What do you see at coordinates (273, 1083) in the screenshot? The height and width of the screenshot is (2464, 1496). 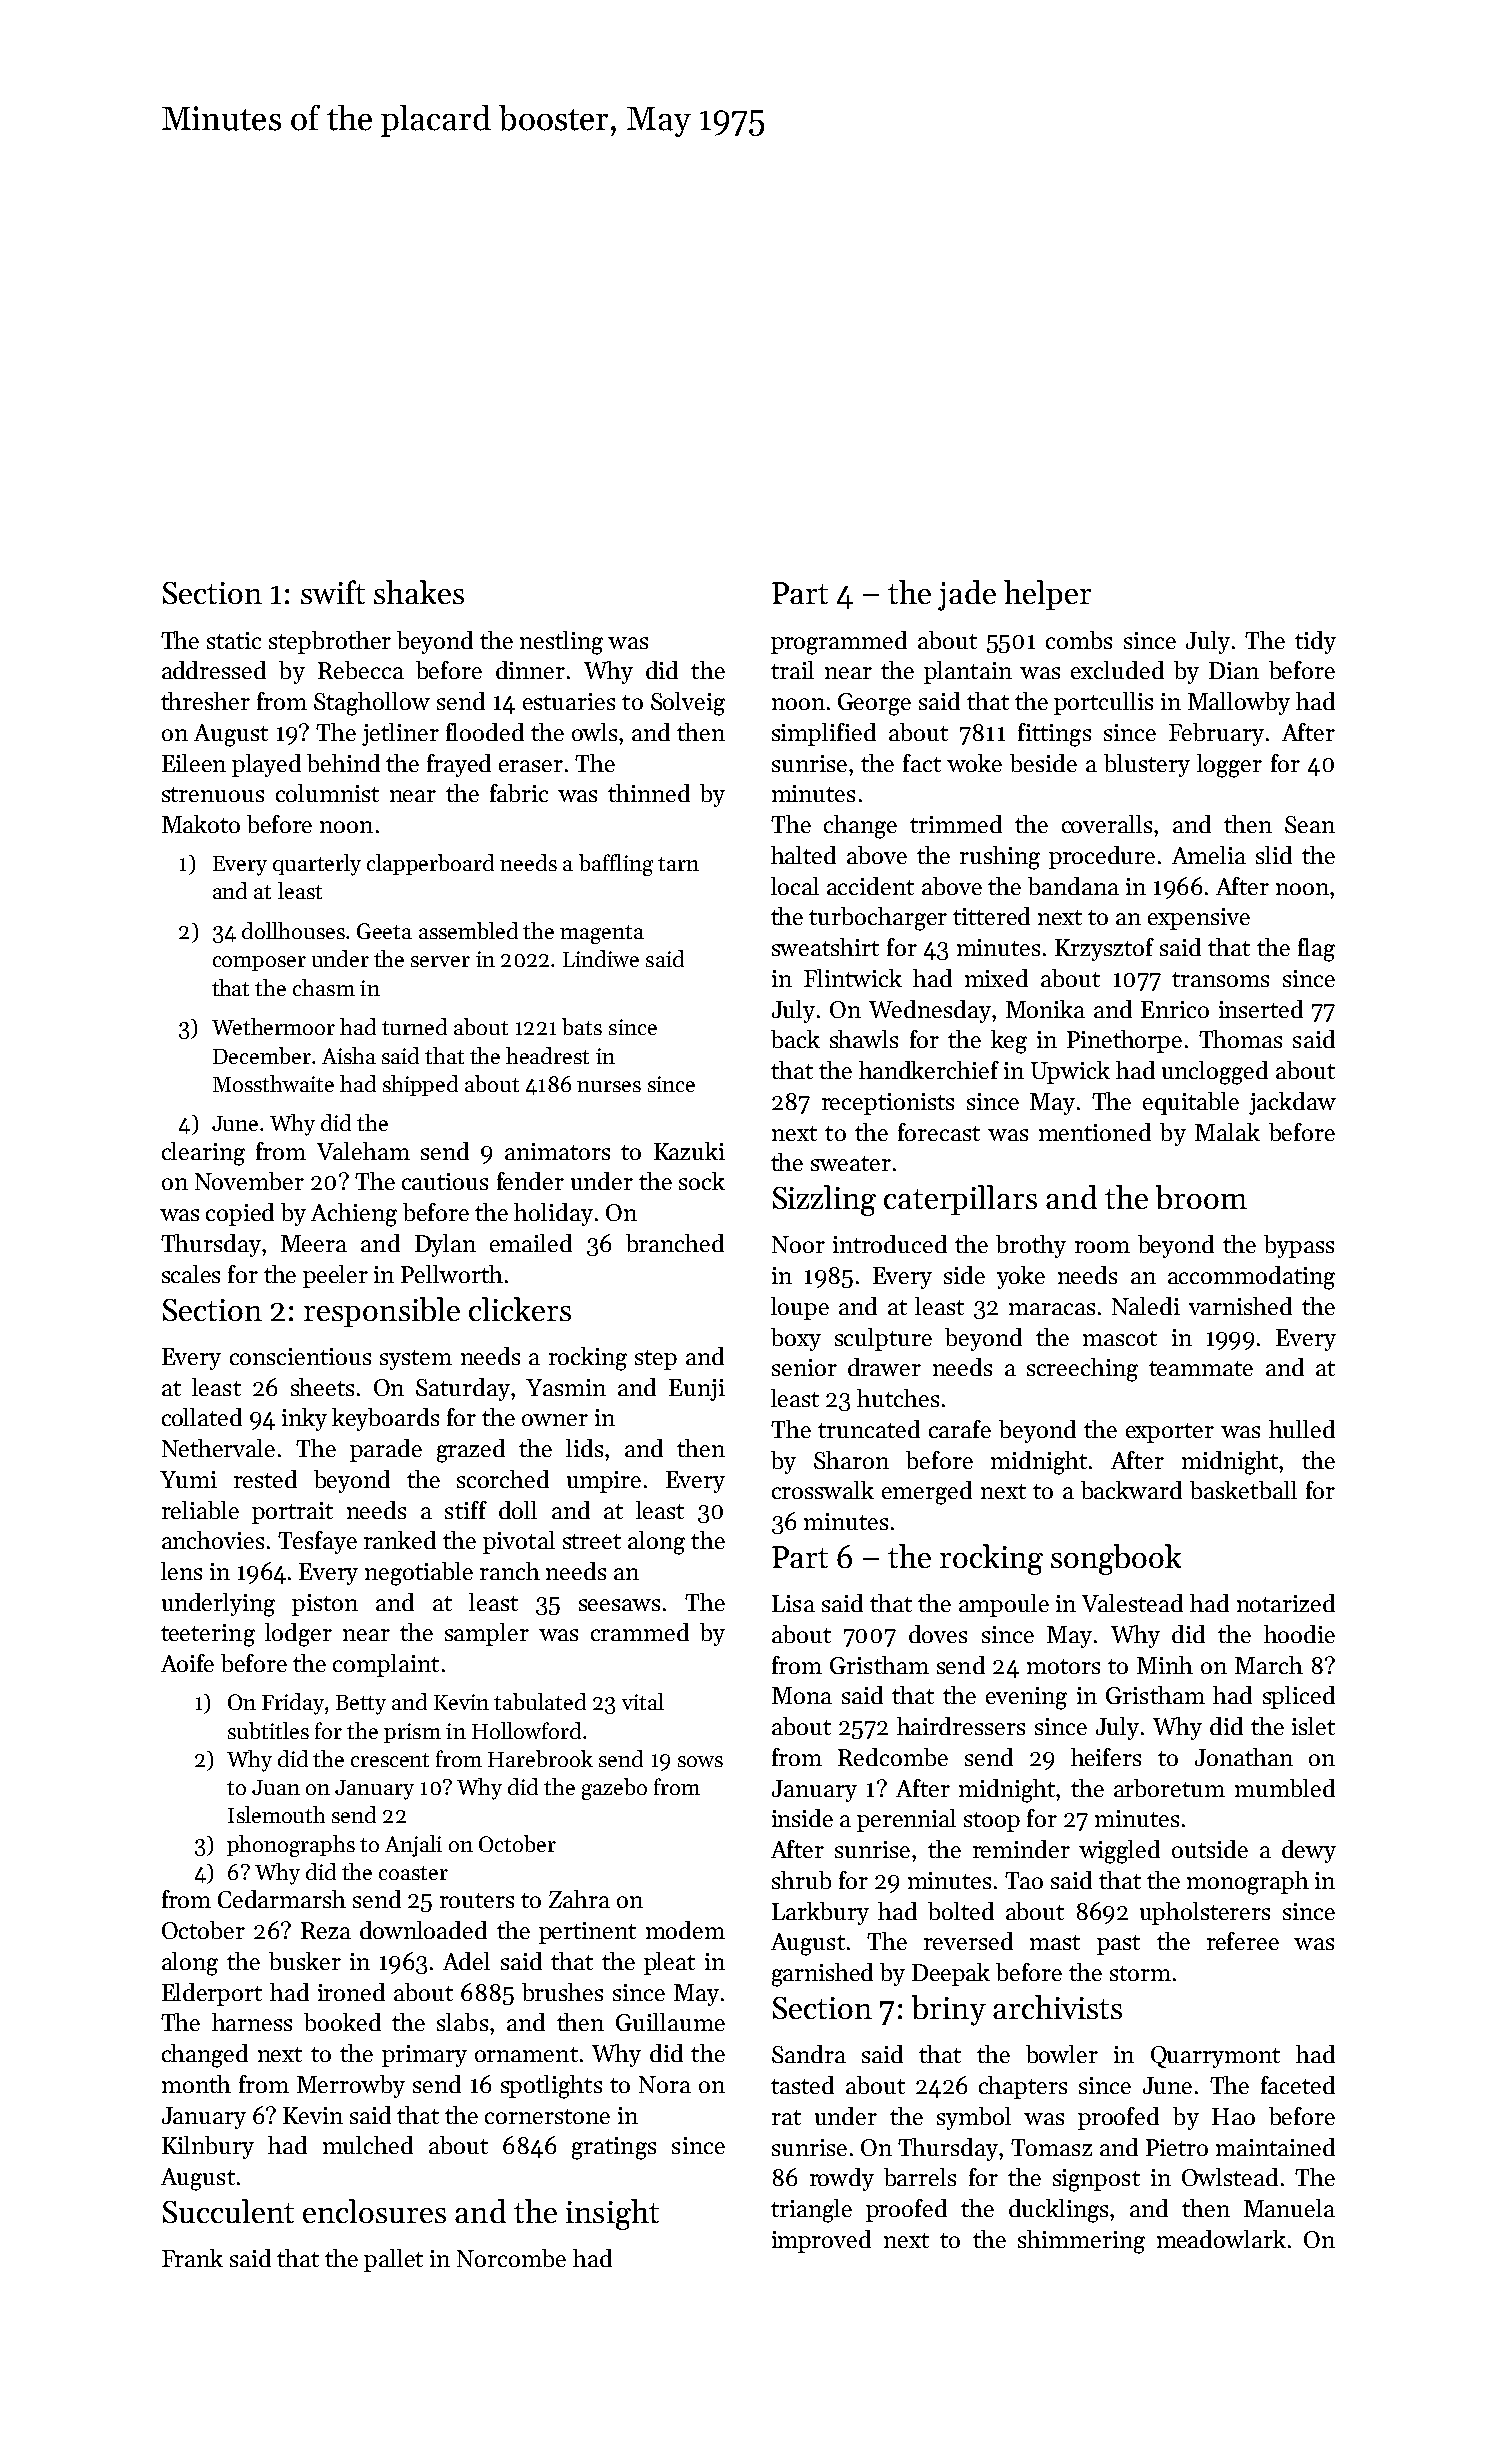 I see `Mossthwaite` at bounding box center [273, 1083].
